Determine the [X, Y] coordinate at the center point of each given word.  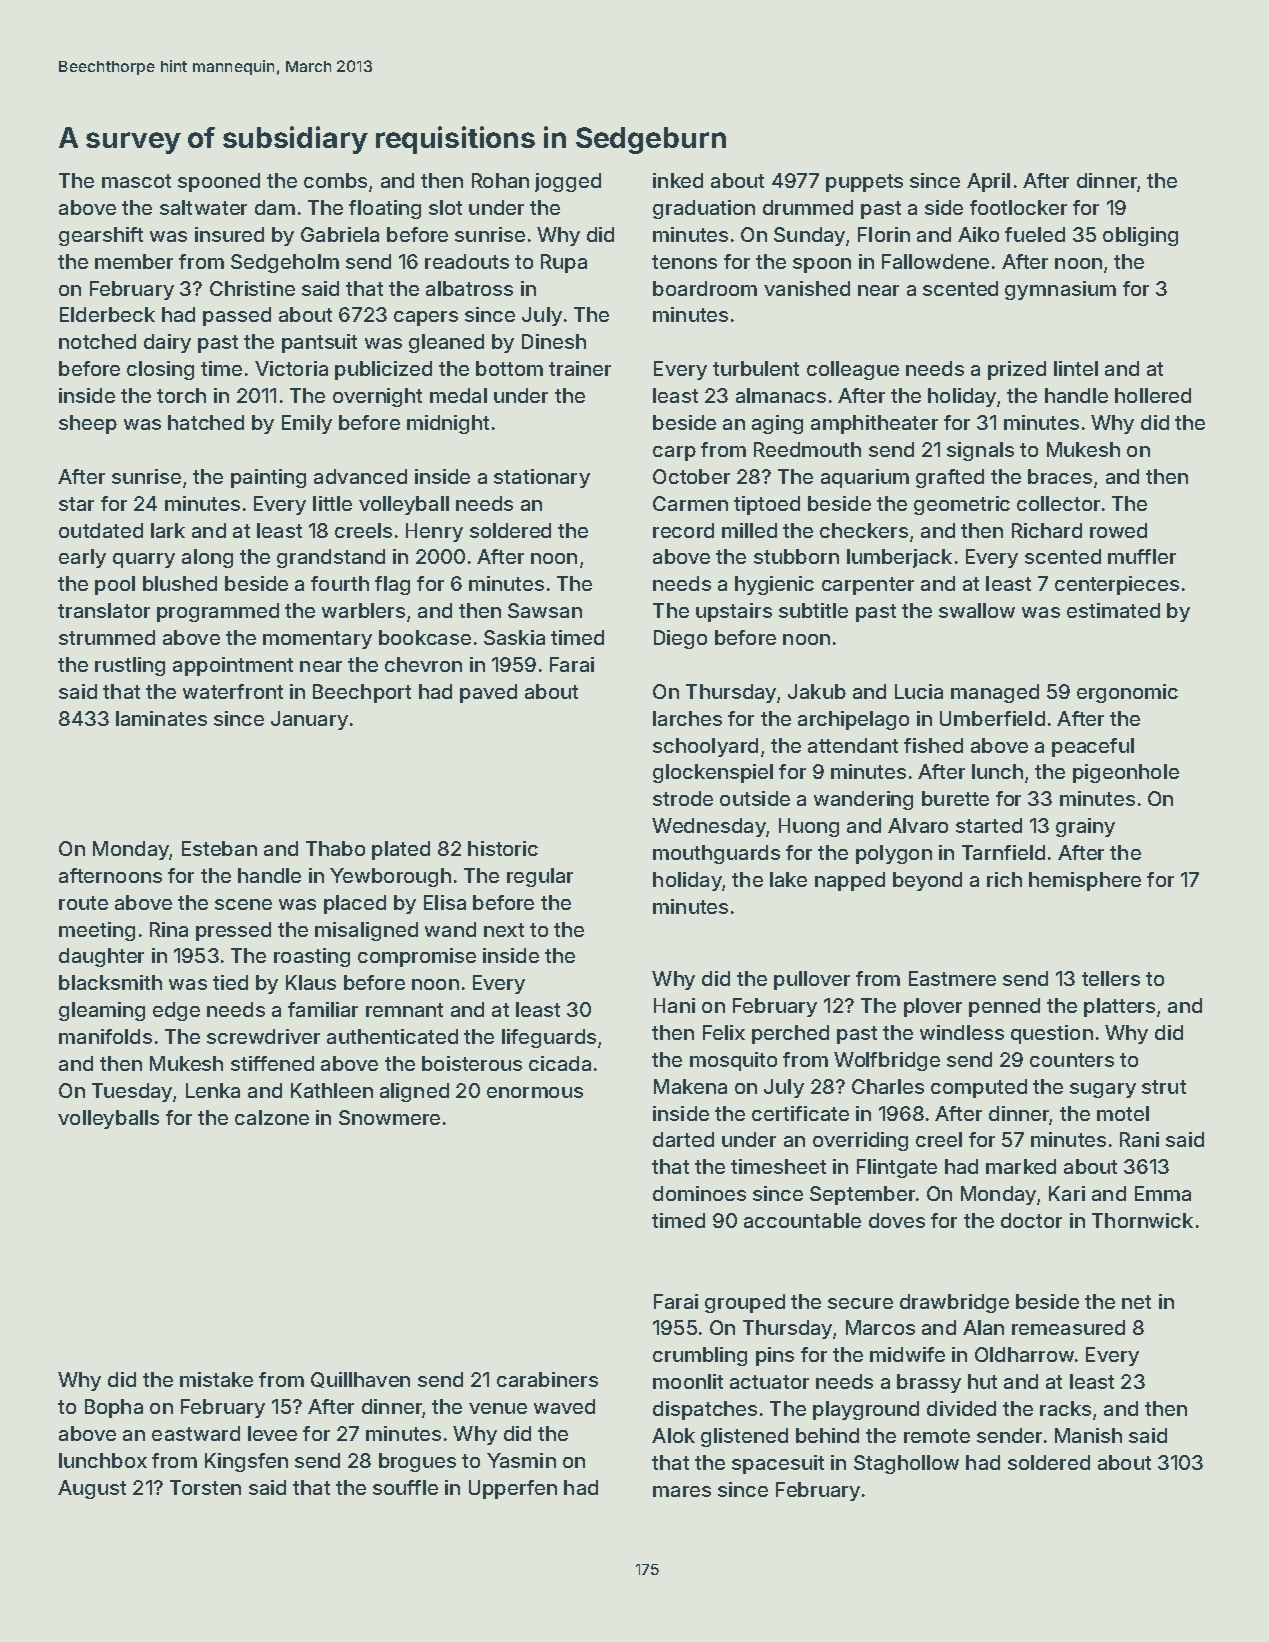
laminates [161, 718]
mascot [136, 181]
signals [980, 451]
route [83, 903]
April [988, 182]
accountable [802, 1220]
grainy [1085, 827]
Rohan [500, 180]
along [207, 558]
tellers [1111, 978]
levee [272, 1433]
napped [850, 881]
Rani [1139, 1139]
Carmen [690, 503]
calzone [272, 1117]
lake [788, 879]
